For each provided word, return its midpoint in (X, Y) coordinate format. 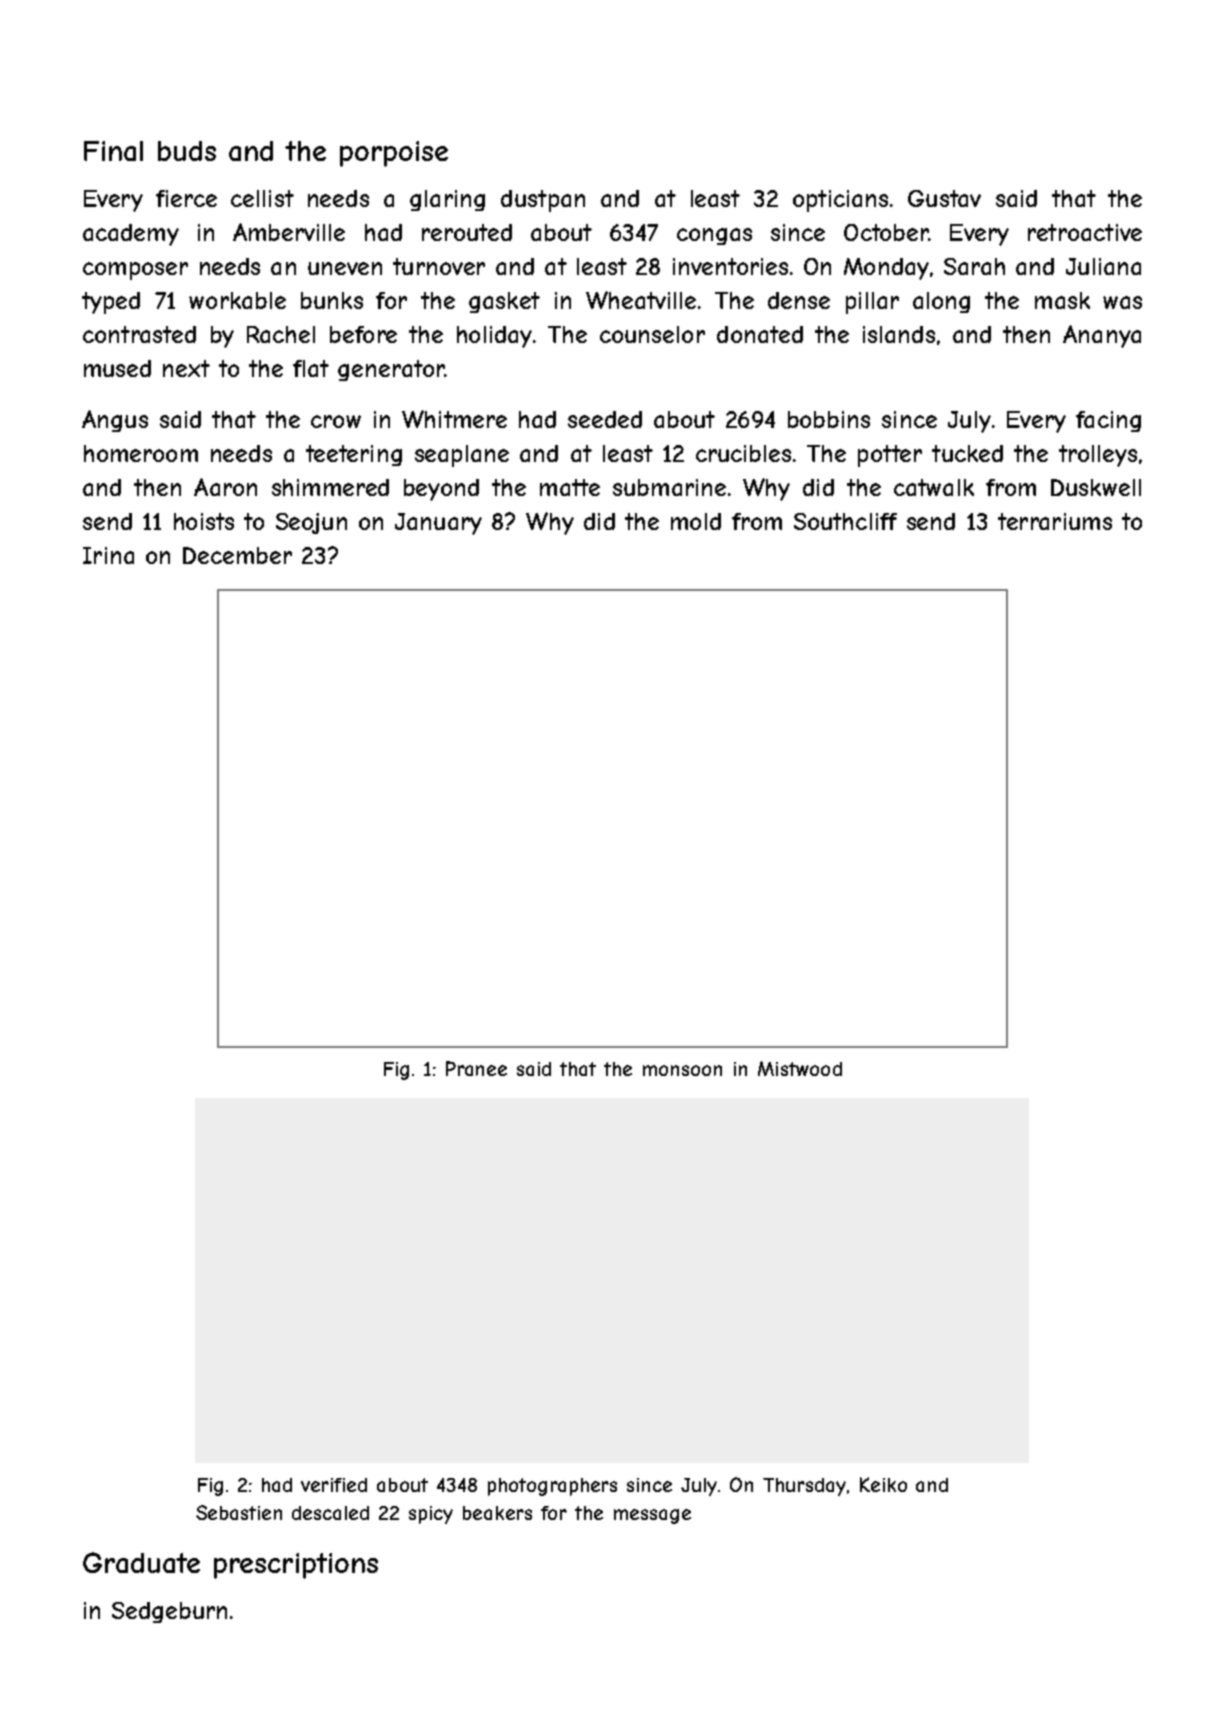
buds (187, 151)
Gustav (944, 198)
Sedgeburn (169, 1612)
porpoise (394, 154)
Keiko (883, 1484)
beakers (497, 1513)
